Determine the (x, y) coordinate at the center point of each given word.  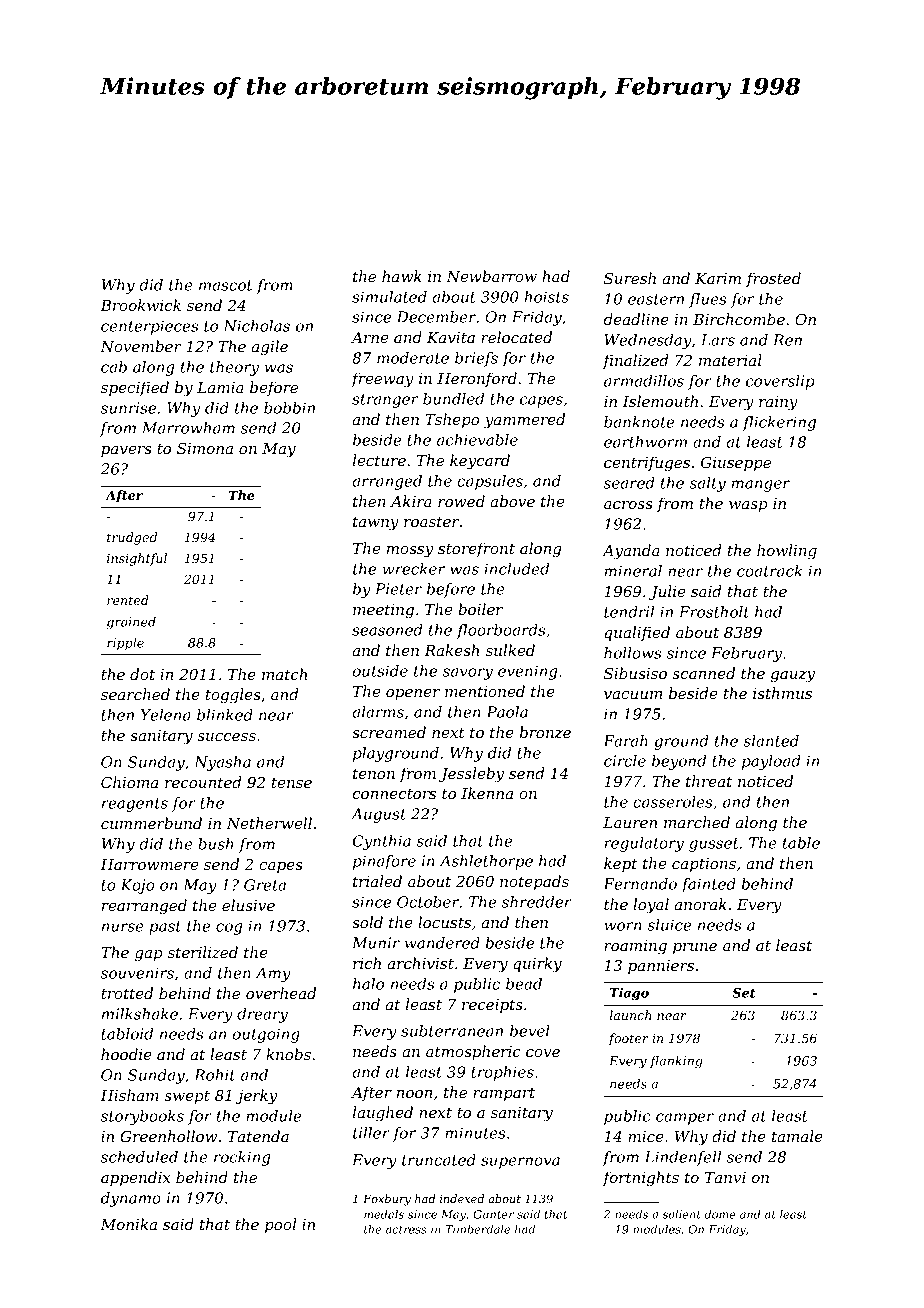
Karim (718, 278)
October (428, 902)
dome (720, 1214)
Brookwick (140, 305)
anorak (700, 904)
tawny (376, 523)
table (801, 843)
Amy (273, 974)
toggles (233, 696)
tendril (629, 612)
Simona (205, 448)
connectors (394, 794)
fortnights (641, 1179)
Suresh (630, 278)
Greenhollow (168, 1136)
